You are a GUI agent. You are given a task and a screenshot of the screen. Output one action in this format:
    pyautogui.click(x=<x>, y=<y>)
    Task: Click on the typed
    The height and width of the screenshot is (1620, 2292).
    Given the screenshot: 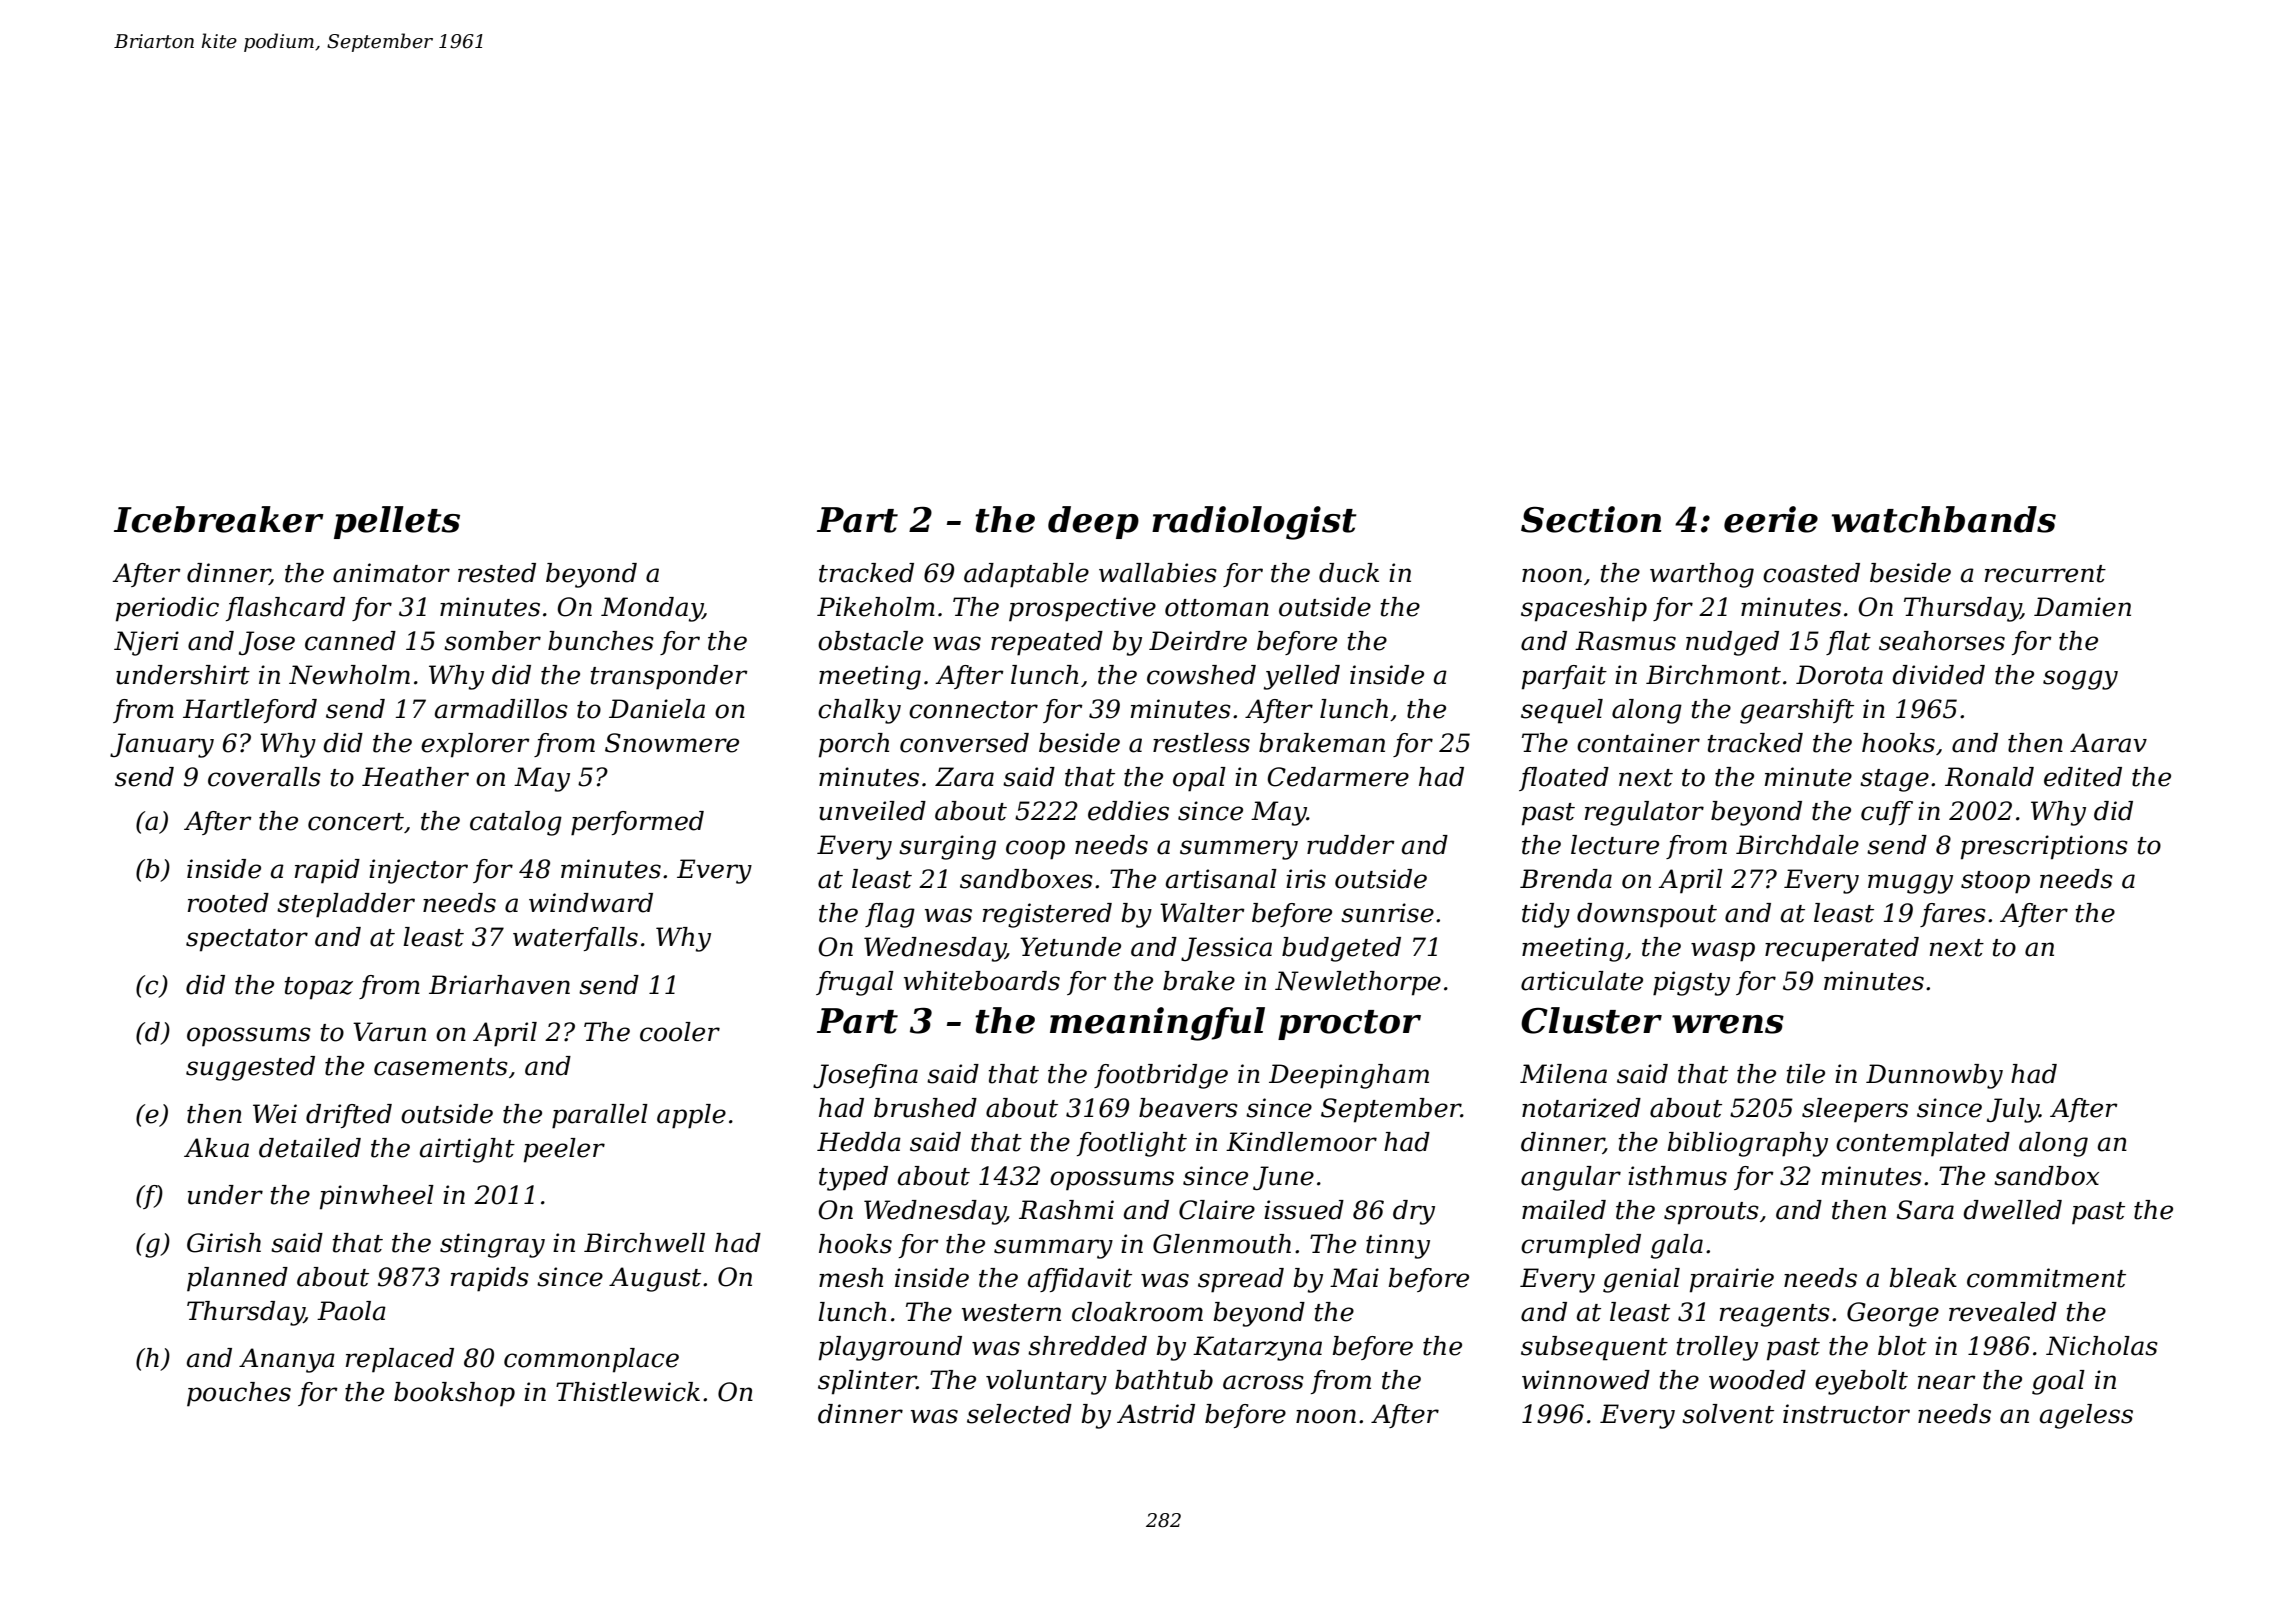 What is the action you would take?
    pyautogui.click(x=853, y=1178)
